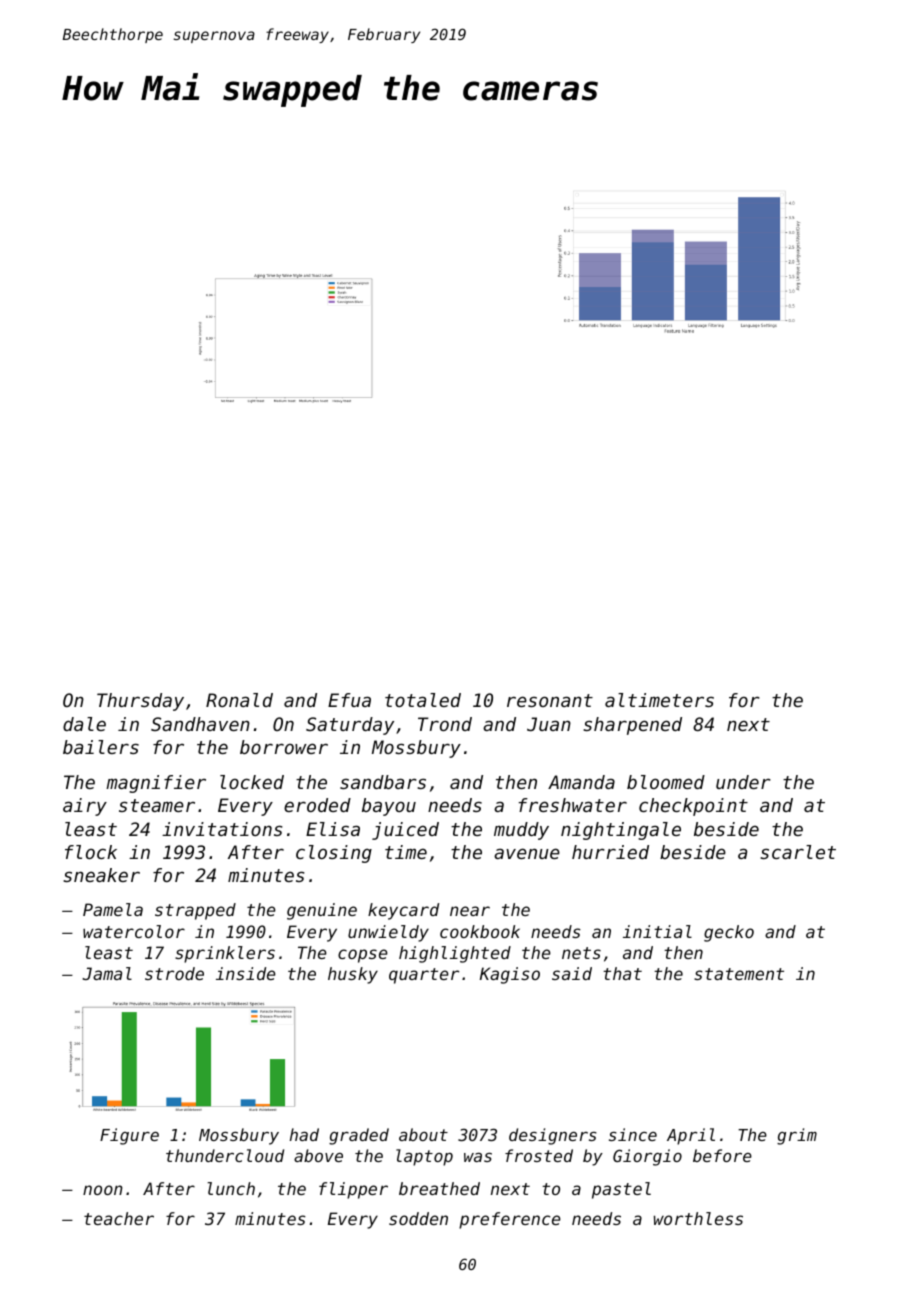  I want to click on avenue, so click(527, 853).
